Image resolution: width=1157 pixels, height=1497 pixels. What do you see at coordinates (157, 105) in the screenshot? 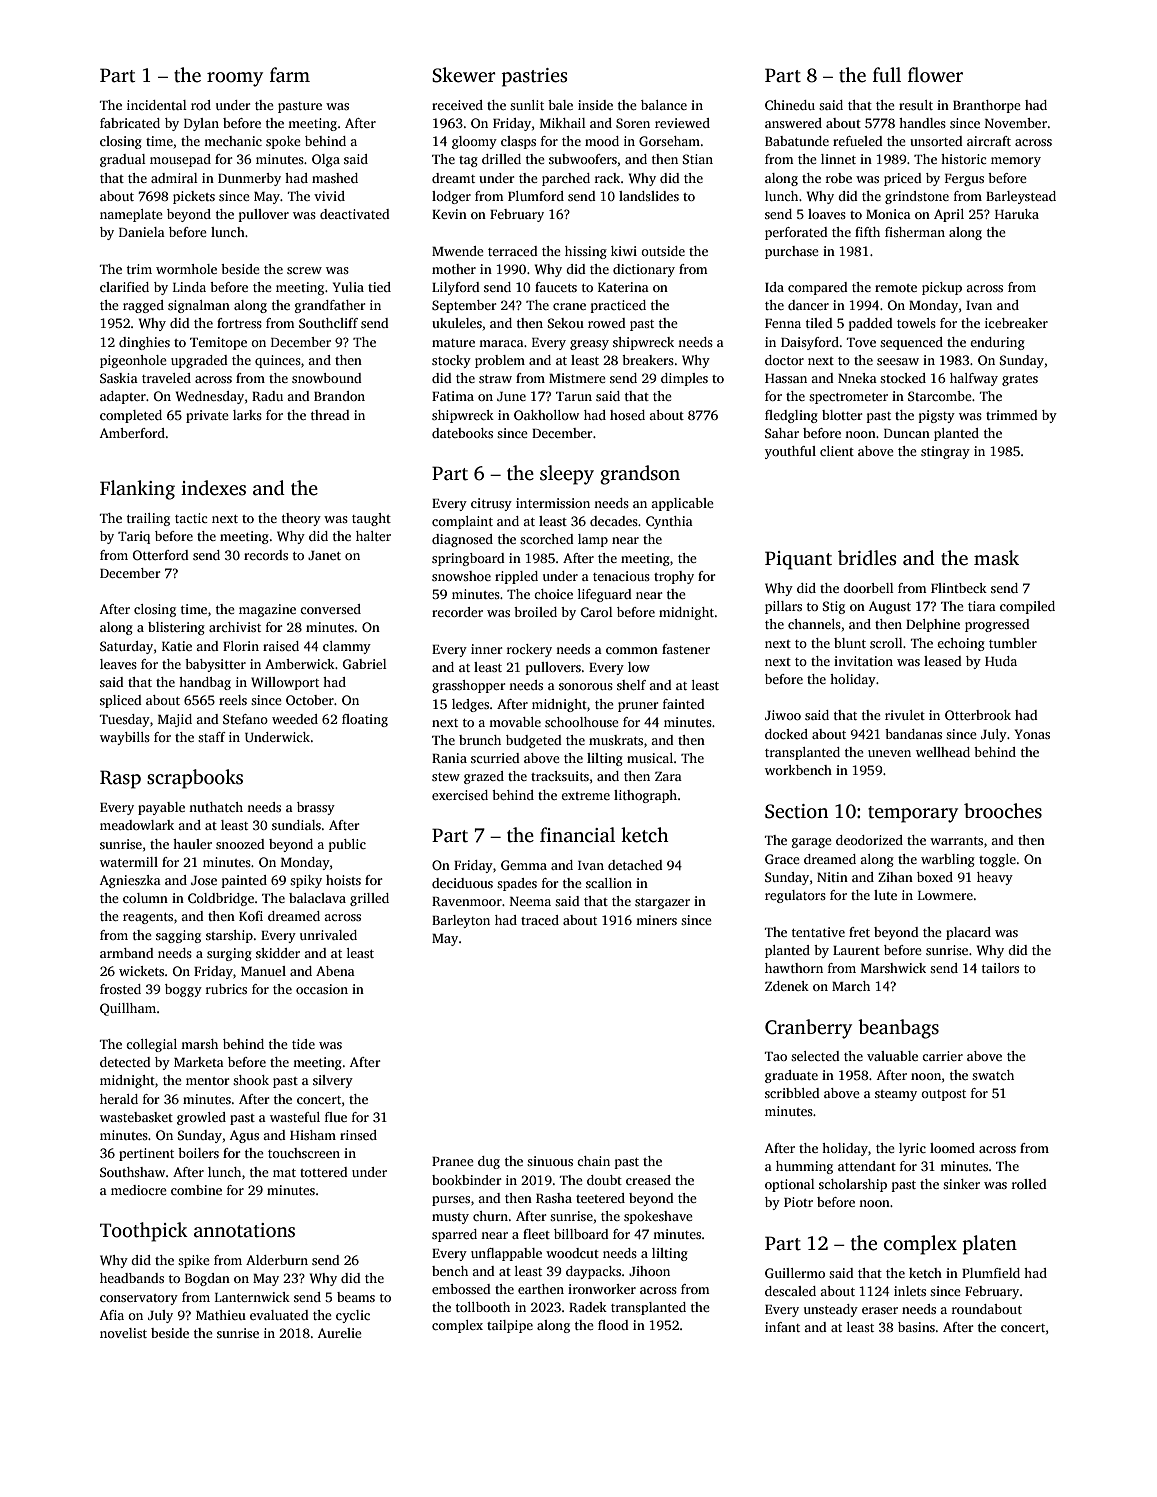
I see `incidental` at bounding box center [157, 105].
